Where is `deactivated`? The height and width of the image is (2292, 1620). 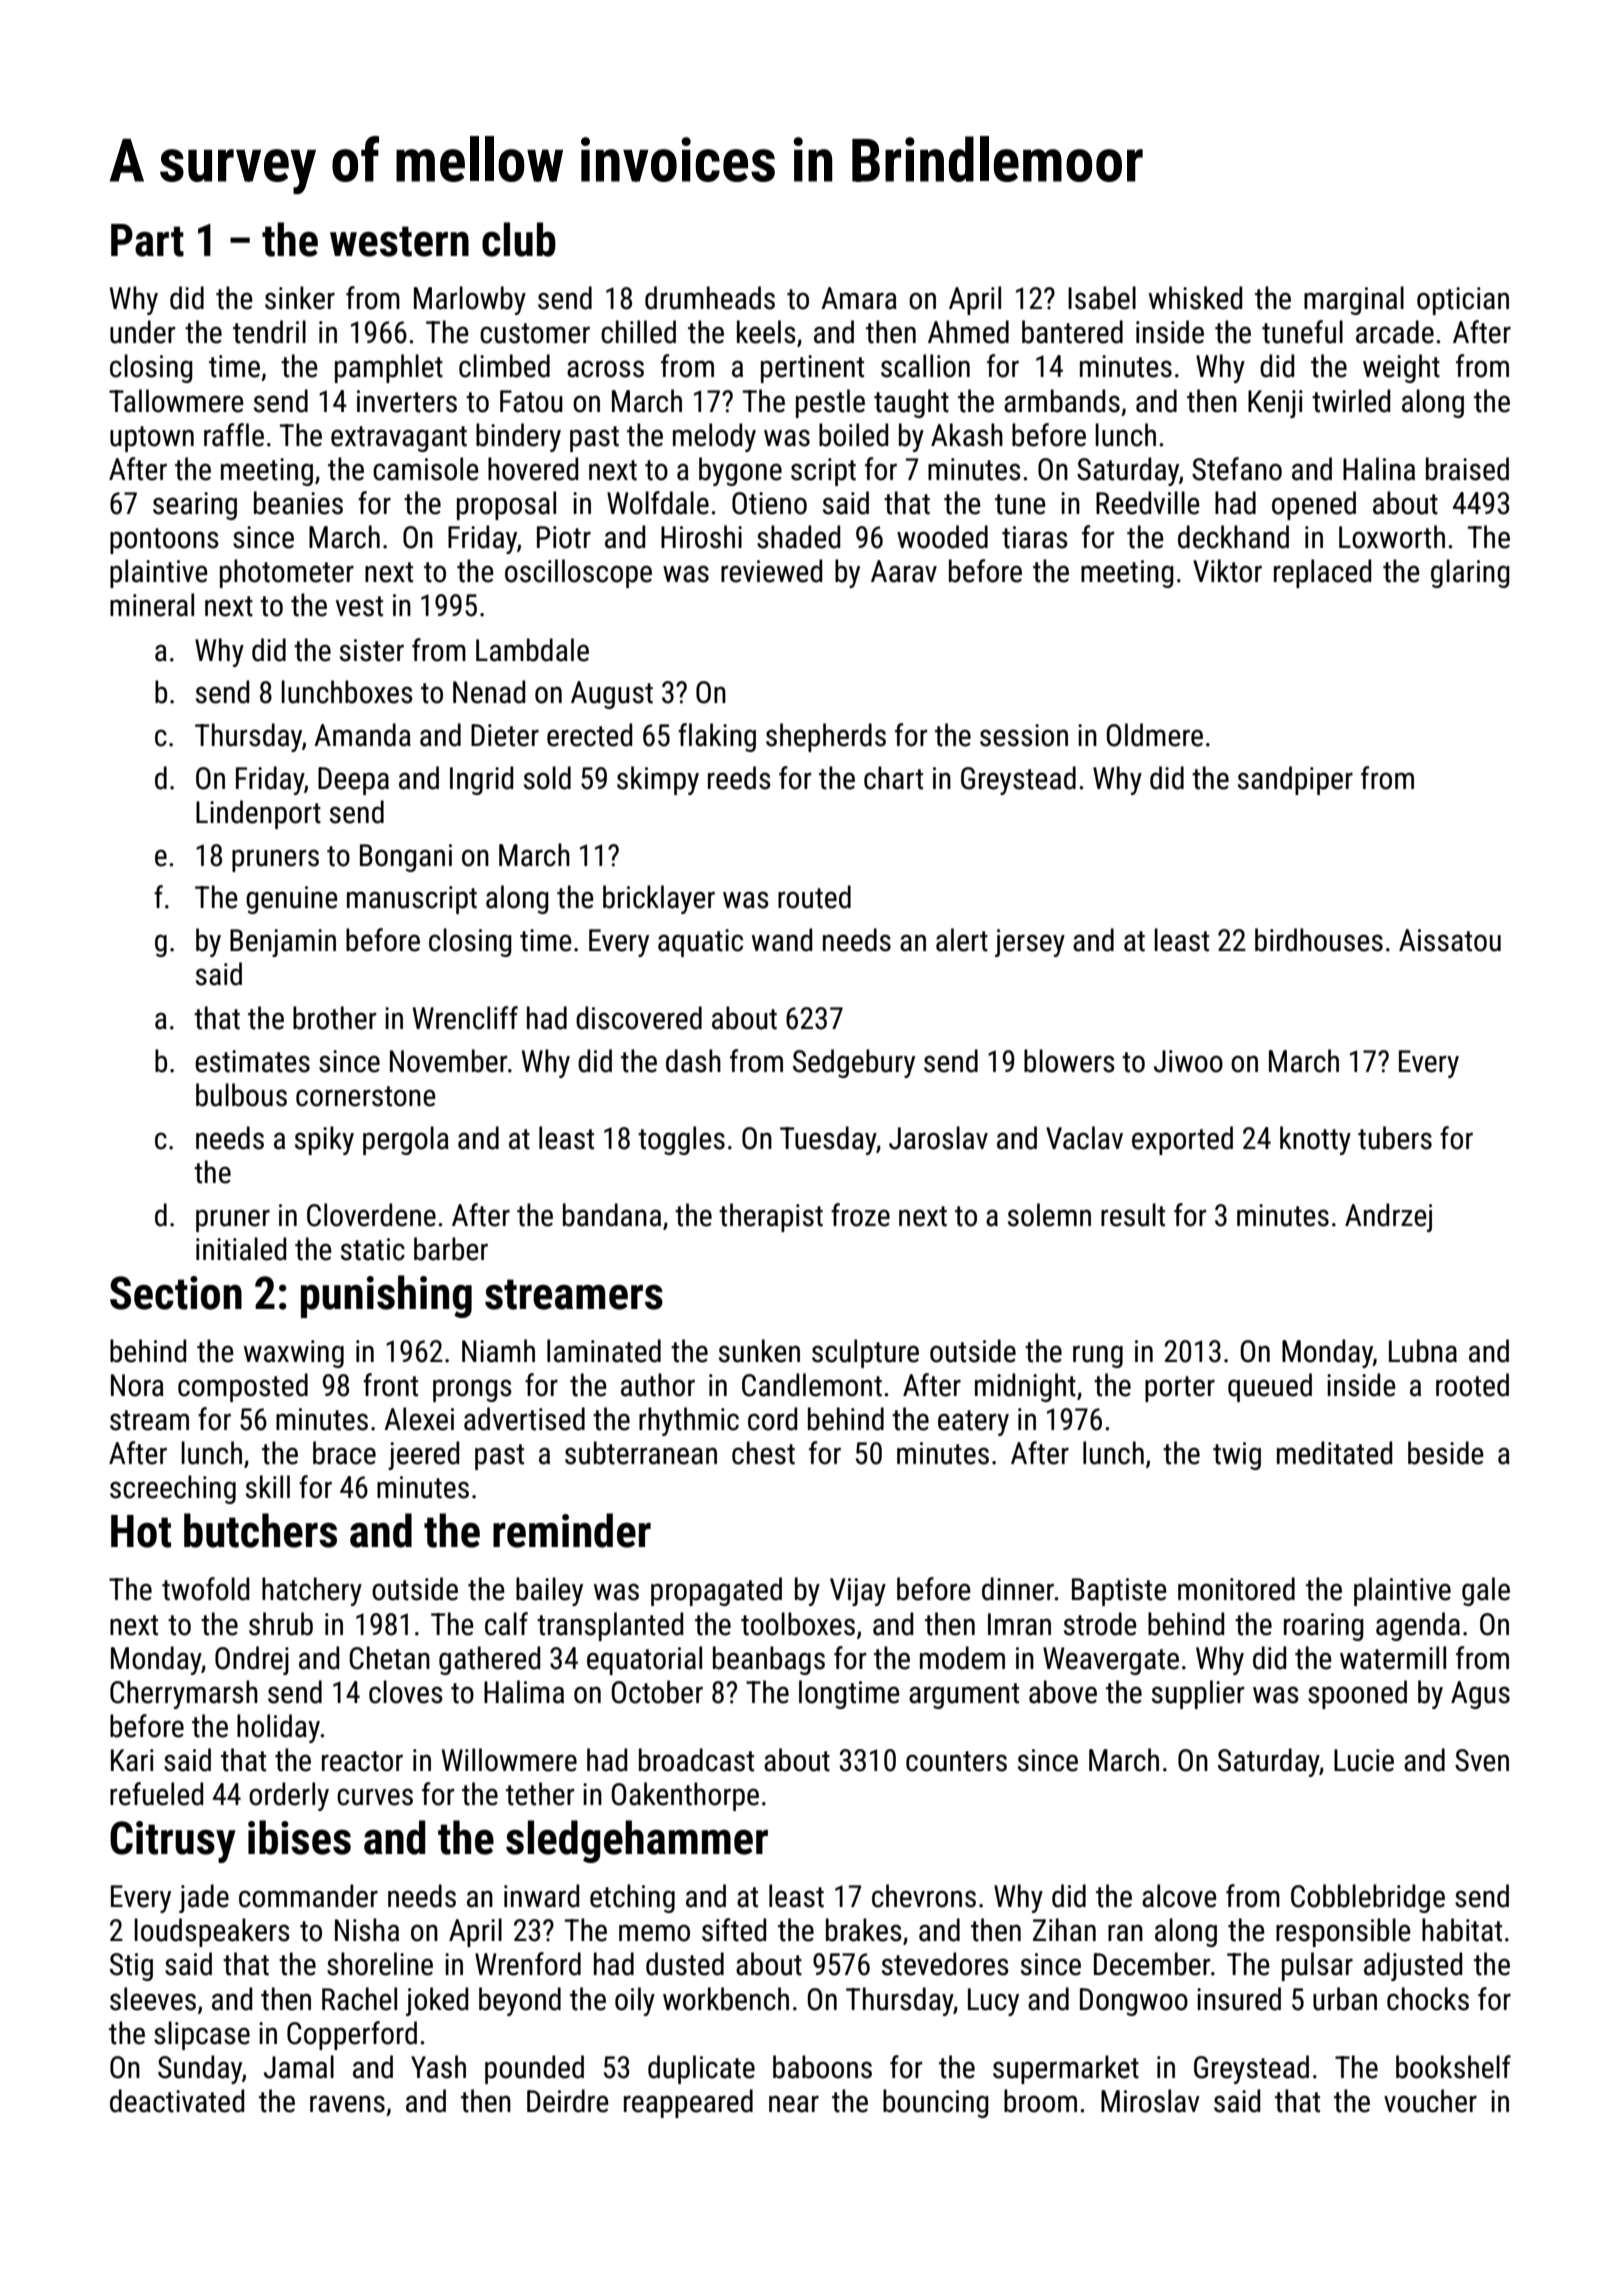
deactivated is located at coordinates (177, 2101).
